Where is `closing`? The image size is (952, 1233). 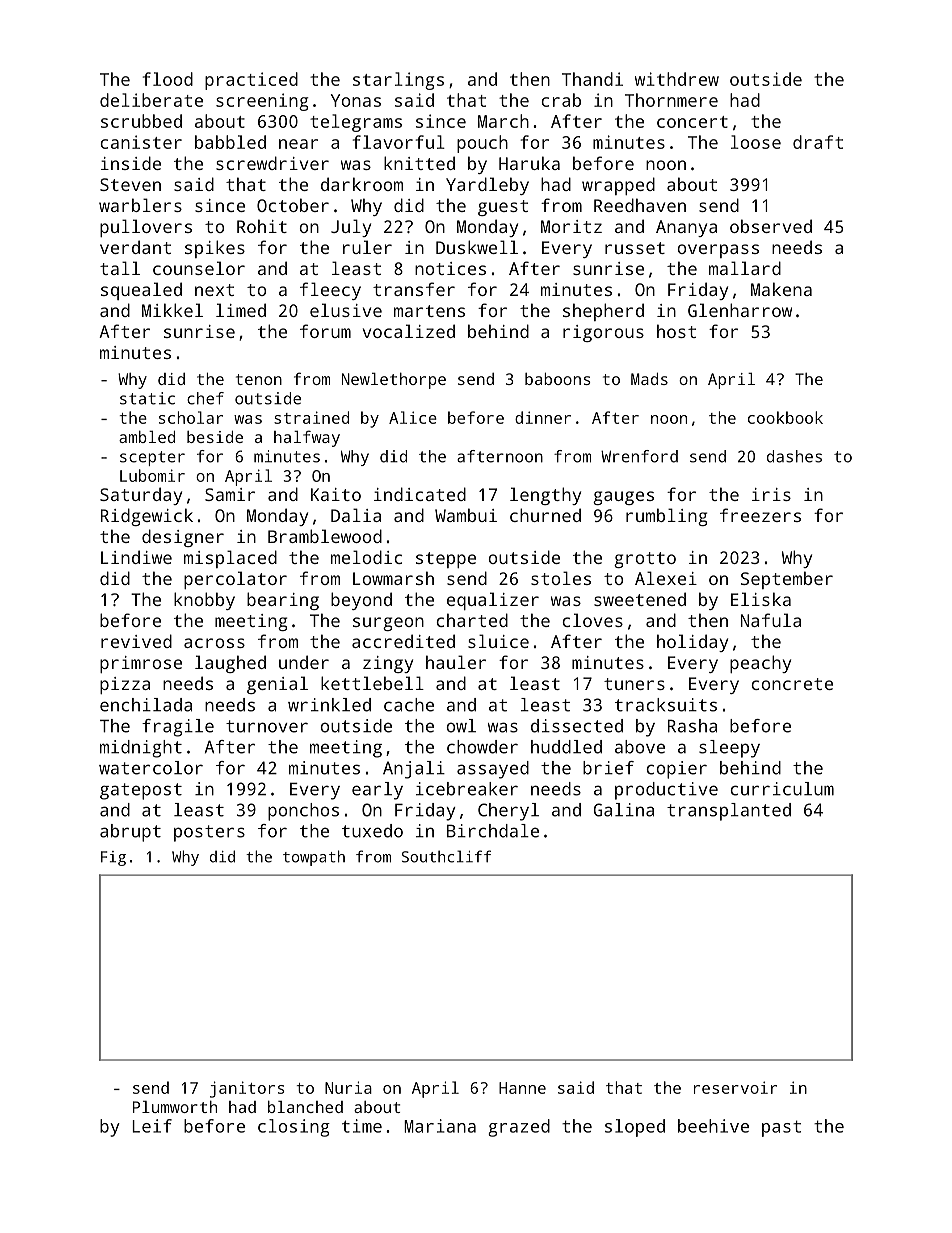 closing is located at coordinates (294, 1128).
